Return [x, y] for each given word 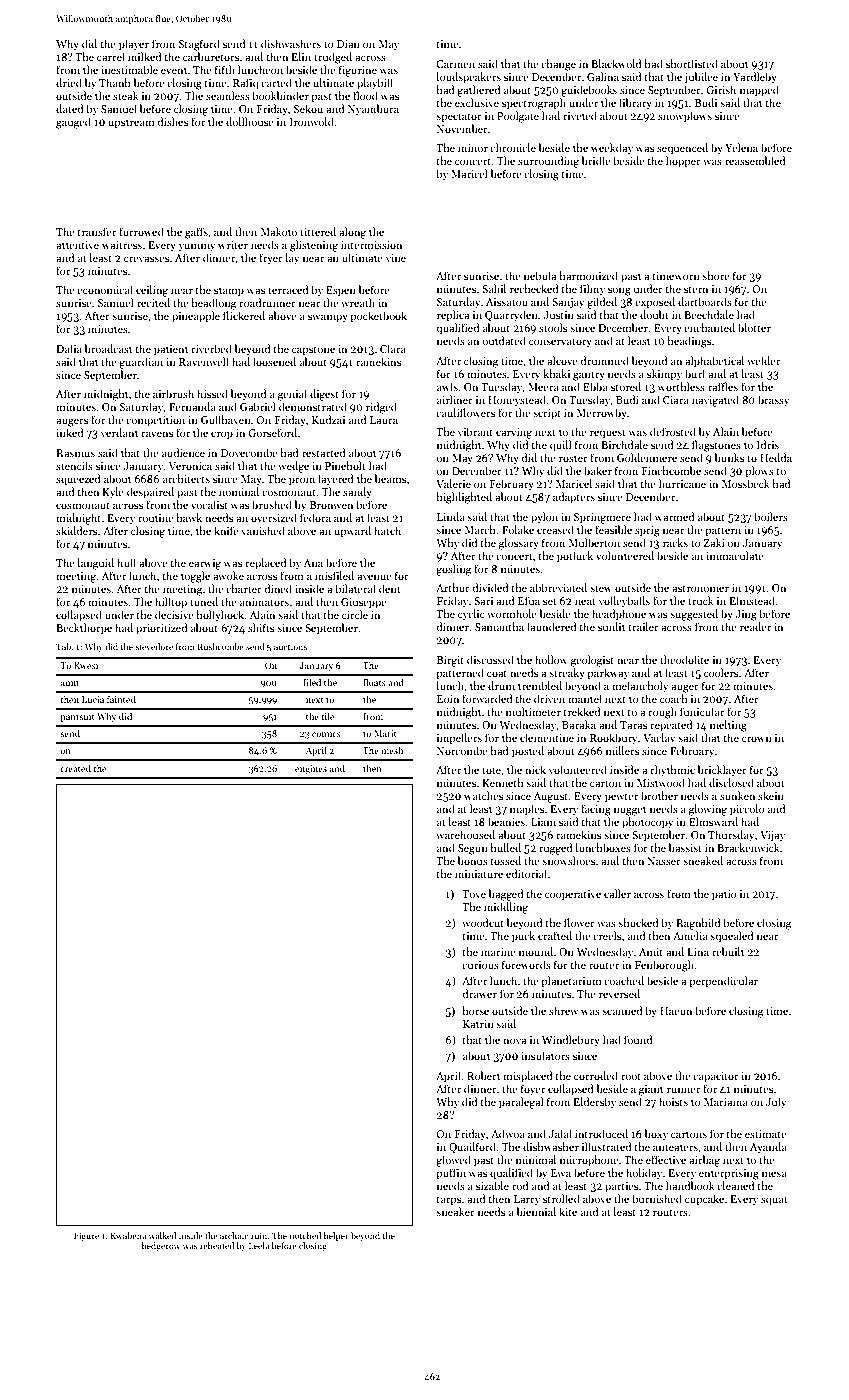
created [75, 768]
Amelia [690, 935]
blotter [754, 327]
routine [156, 518]
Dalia [69, 348]
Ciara [676, 400]
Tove [474, 894]
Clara [393, 348]
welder [763, 360]
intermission [371, 245]
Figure [86, 1236]
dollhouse [250, 121]
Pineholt [345, 465]
